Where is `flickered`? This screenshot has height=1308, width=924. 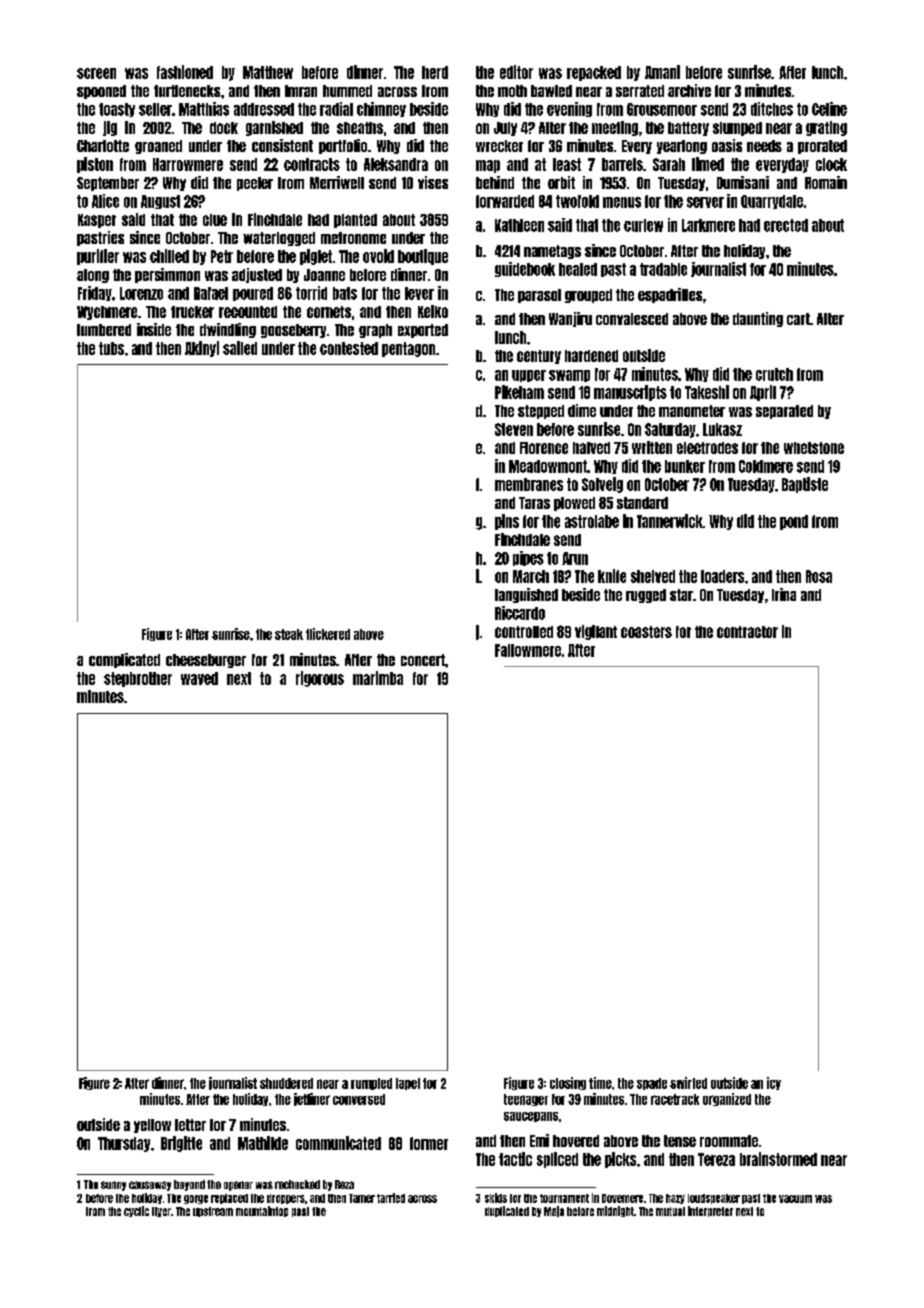
flickered is located at coordinates (328, 634).
